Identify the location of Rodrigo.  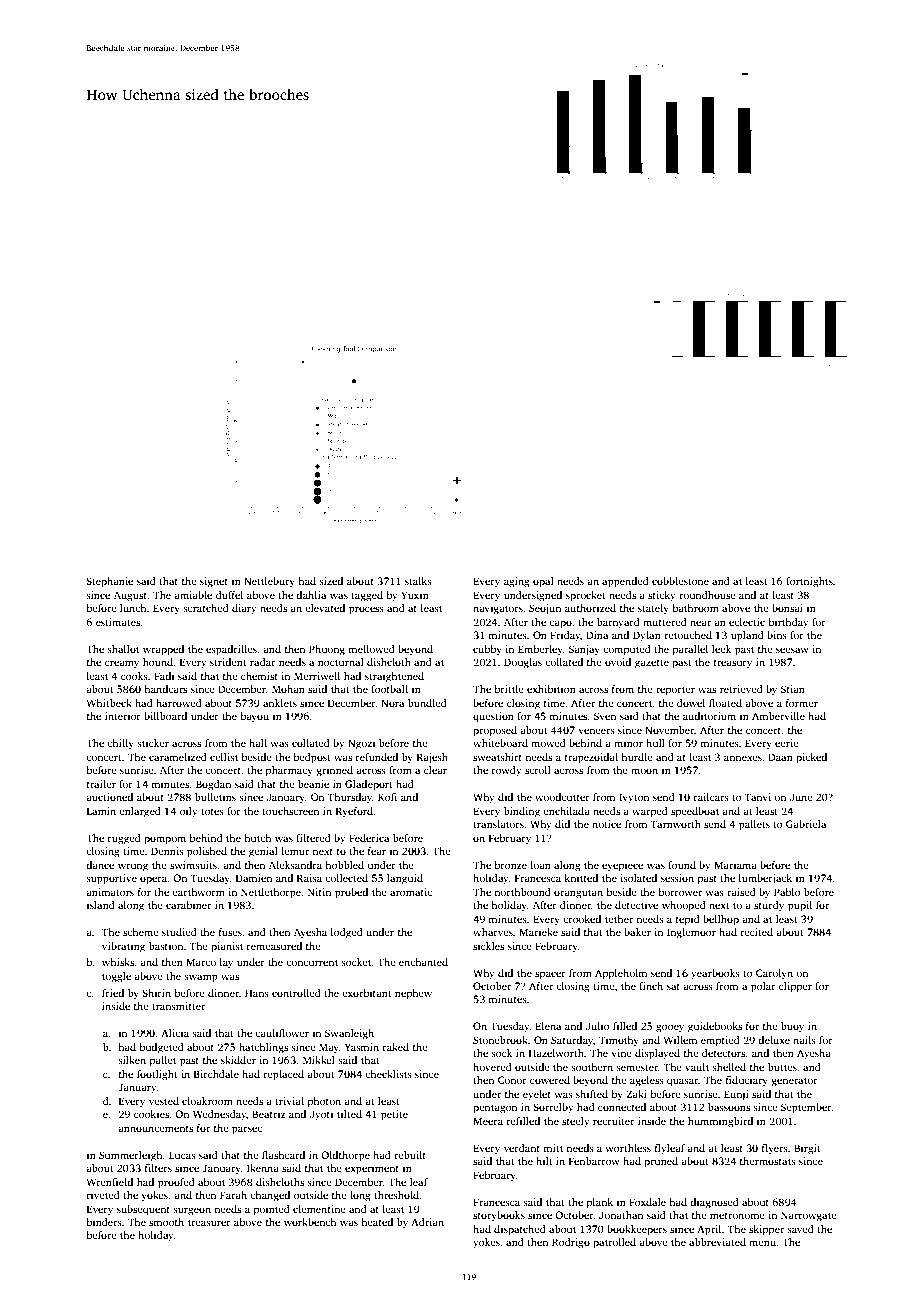
(571, 1243).
